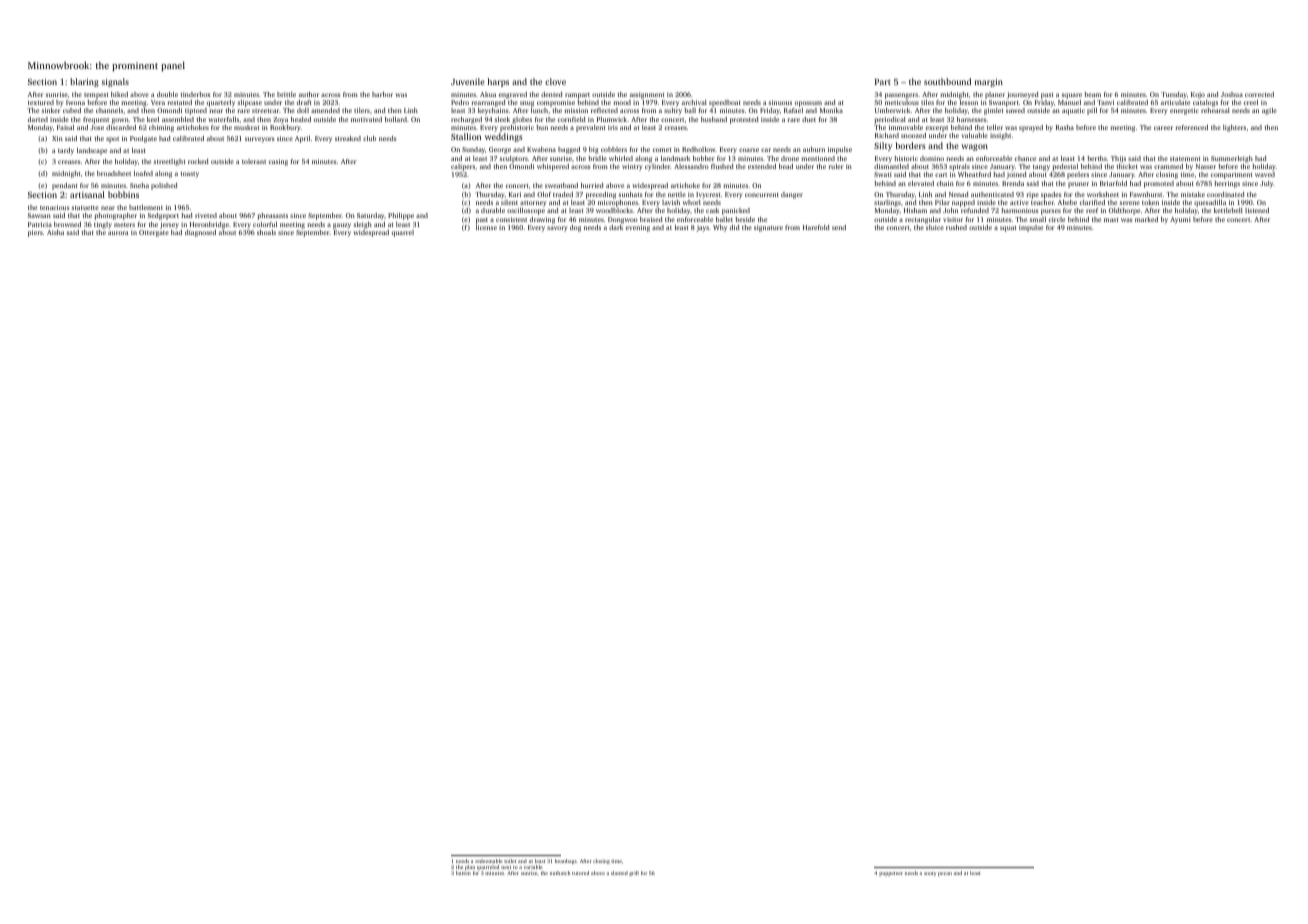 Image resolution: width=1308 pixels, height=924 pixels. Describe the element at coordinates (542, 220) in the screenshot. I see `drawing` at that location.
